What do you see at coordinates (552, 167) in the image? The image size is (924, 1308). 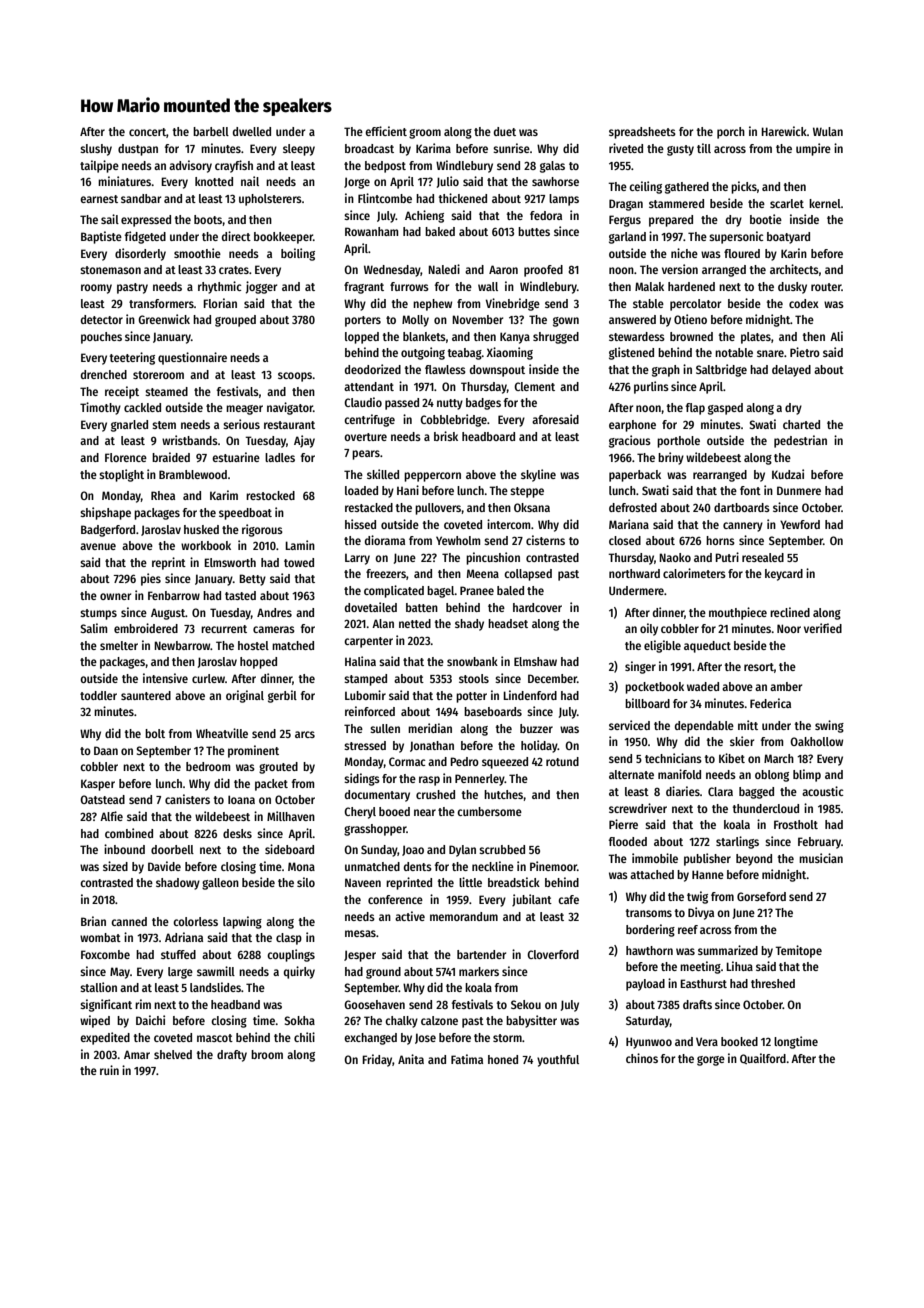 I see `galas` at bounding box center [552, 167].
